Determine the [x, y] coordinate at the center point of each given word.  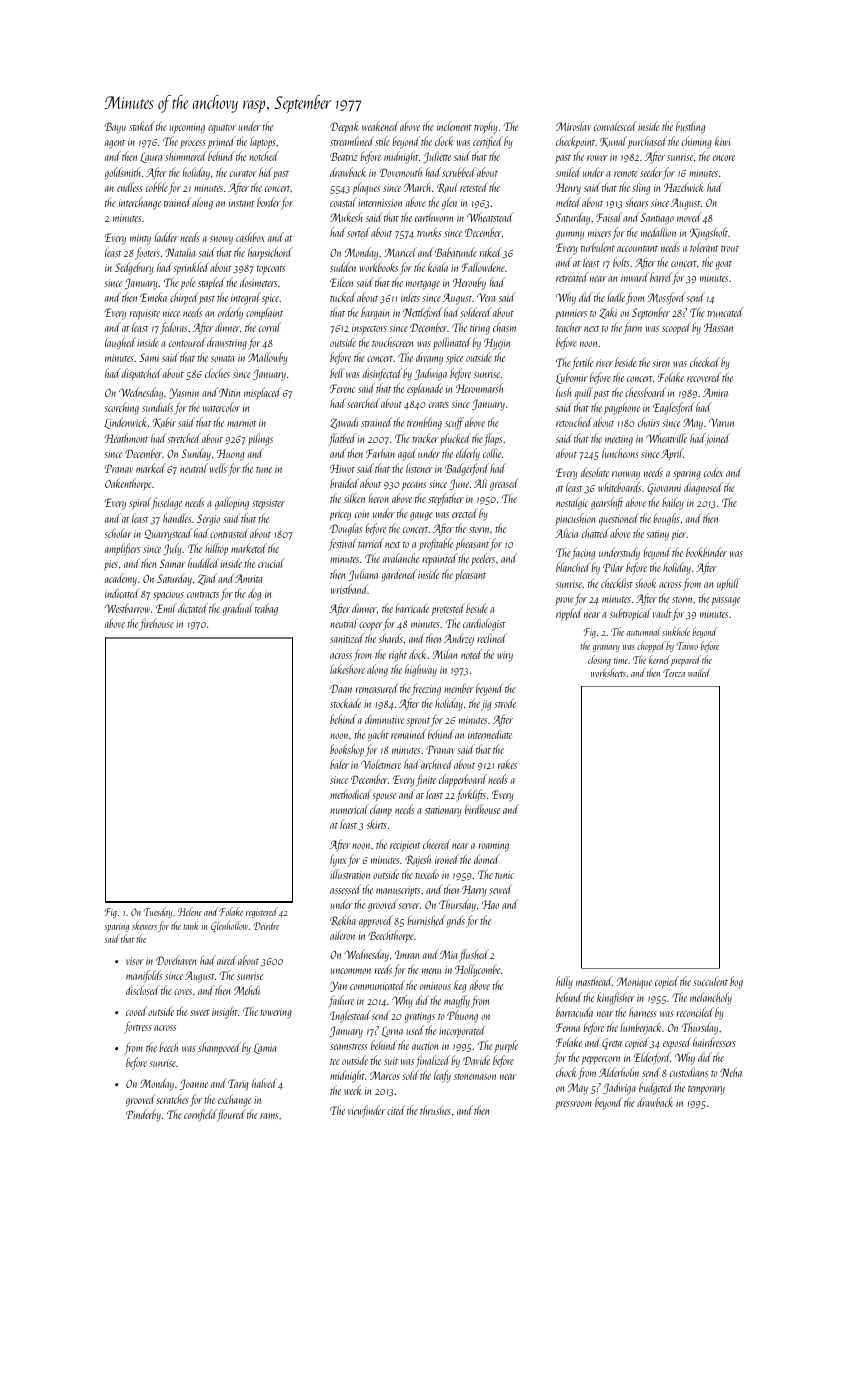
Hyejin [497, 344]
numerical [349, 809]
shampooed [219, 1048]
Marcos [385, 1075]
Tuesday [158, 912]
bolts [621, 262]
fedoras [173, 328]
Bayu [115, 128]
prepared [686, 660]
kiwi [723, 141]
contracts [203, 595]
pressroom [573, 1105]
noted [471, 654]
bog [736, 982]
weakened [380, 126]
